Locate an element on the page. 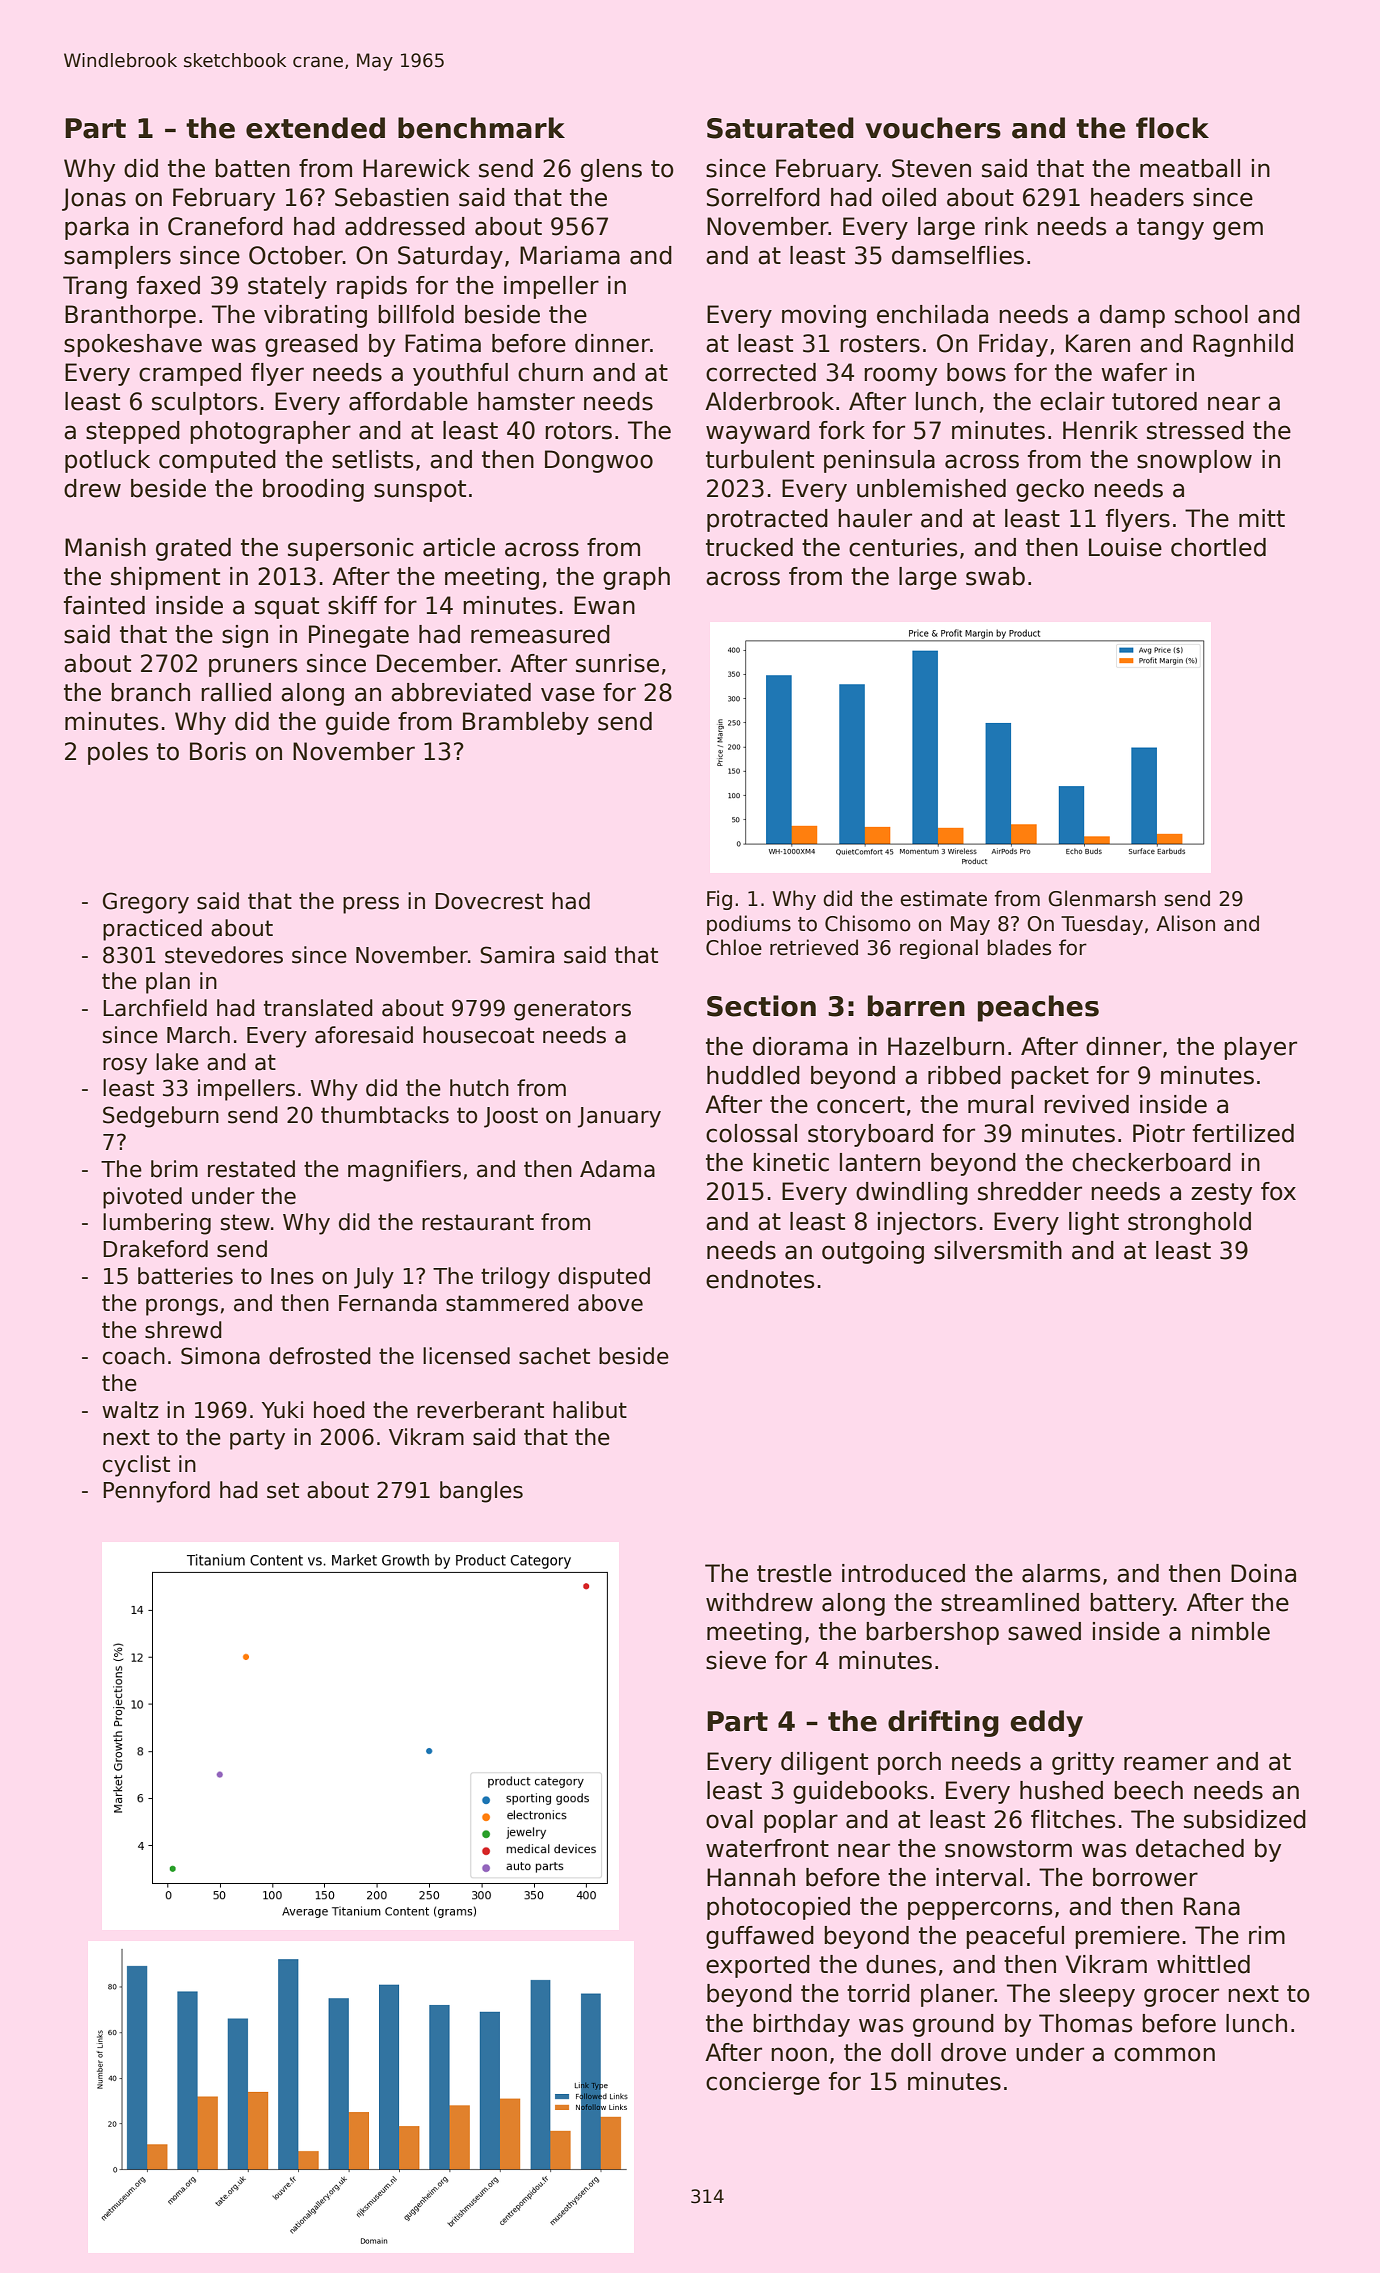 This document has height=2273, width=1380. flock is located at coordinates (1172, 128).
